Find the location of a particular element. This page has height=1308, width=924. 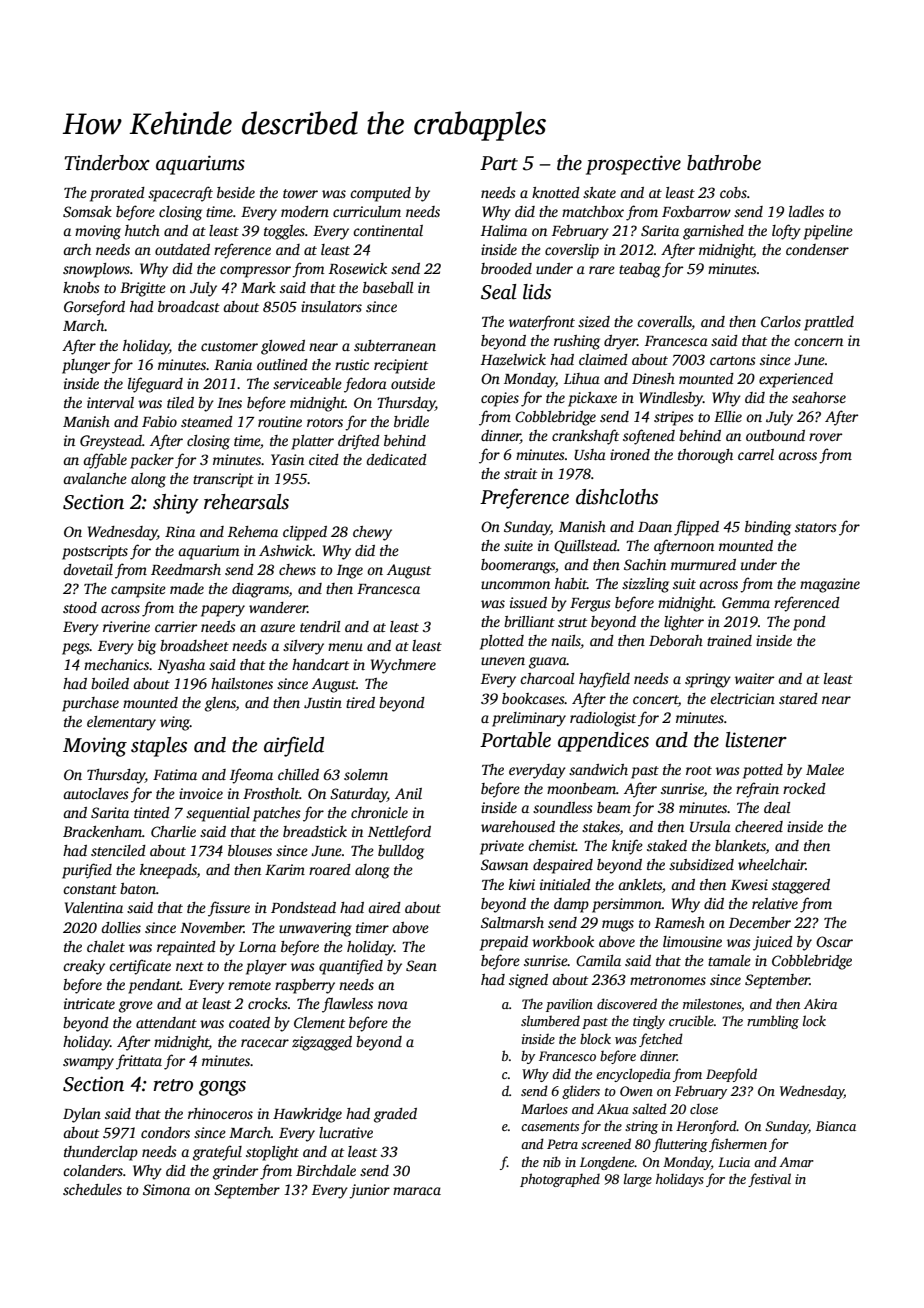

Ifeoma is located at coordinates (251, 776).
